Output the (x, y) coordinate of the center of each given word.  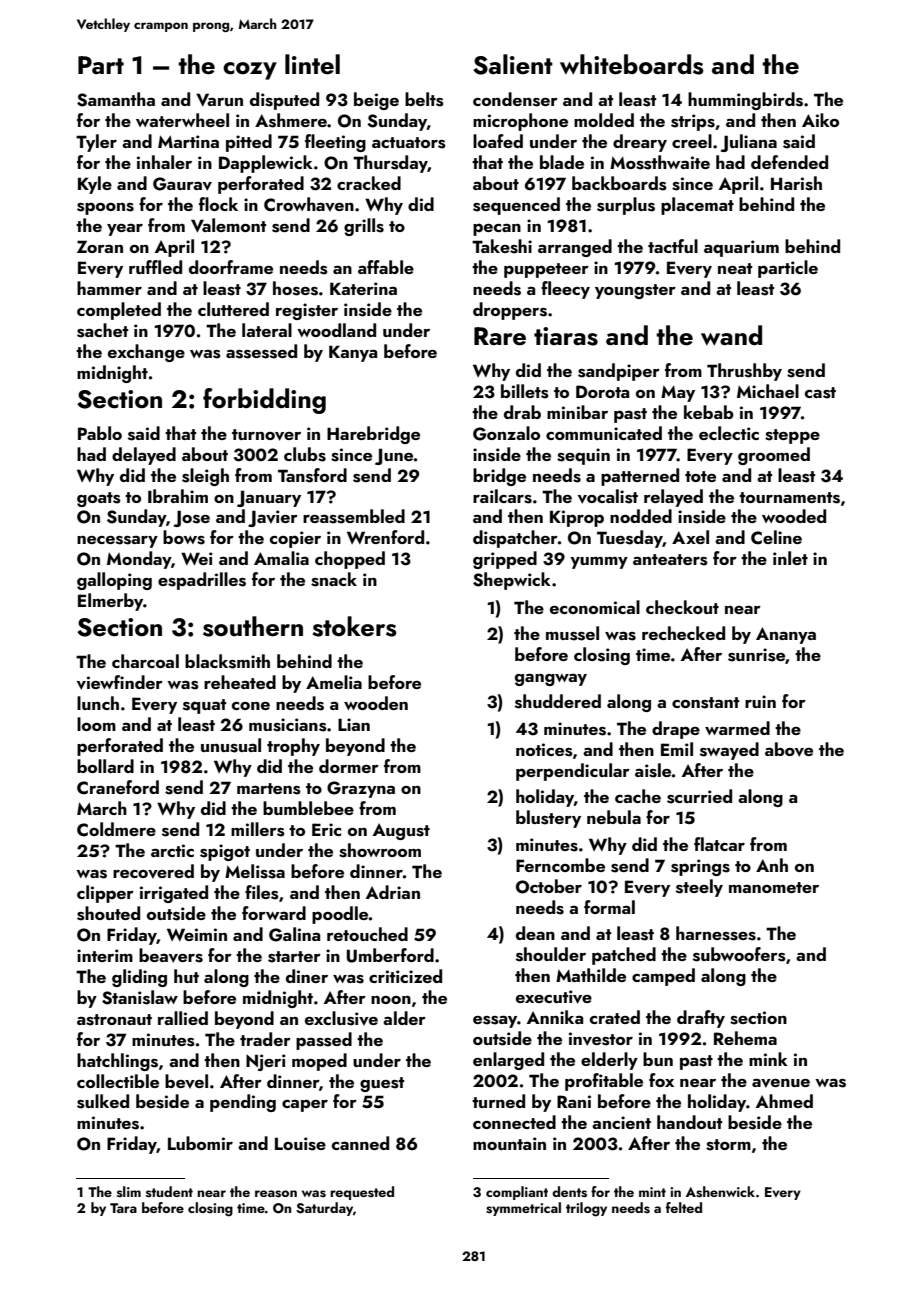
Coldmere (116, 829)
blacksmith (227, 661)
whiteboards (632, 64)
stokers (354, 626)
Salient (513, 64)
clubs (305, 454)
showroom (380, 850)
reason (276, 1194)
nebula (614, 817)
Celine (776, 537)
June (394, 456)
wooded (794, 516)
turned (498, 1101)
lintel (312, 64)
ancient (621, 1122)
